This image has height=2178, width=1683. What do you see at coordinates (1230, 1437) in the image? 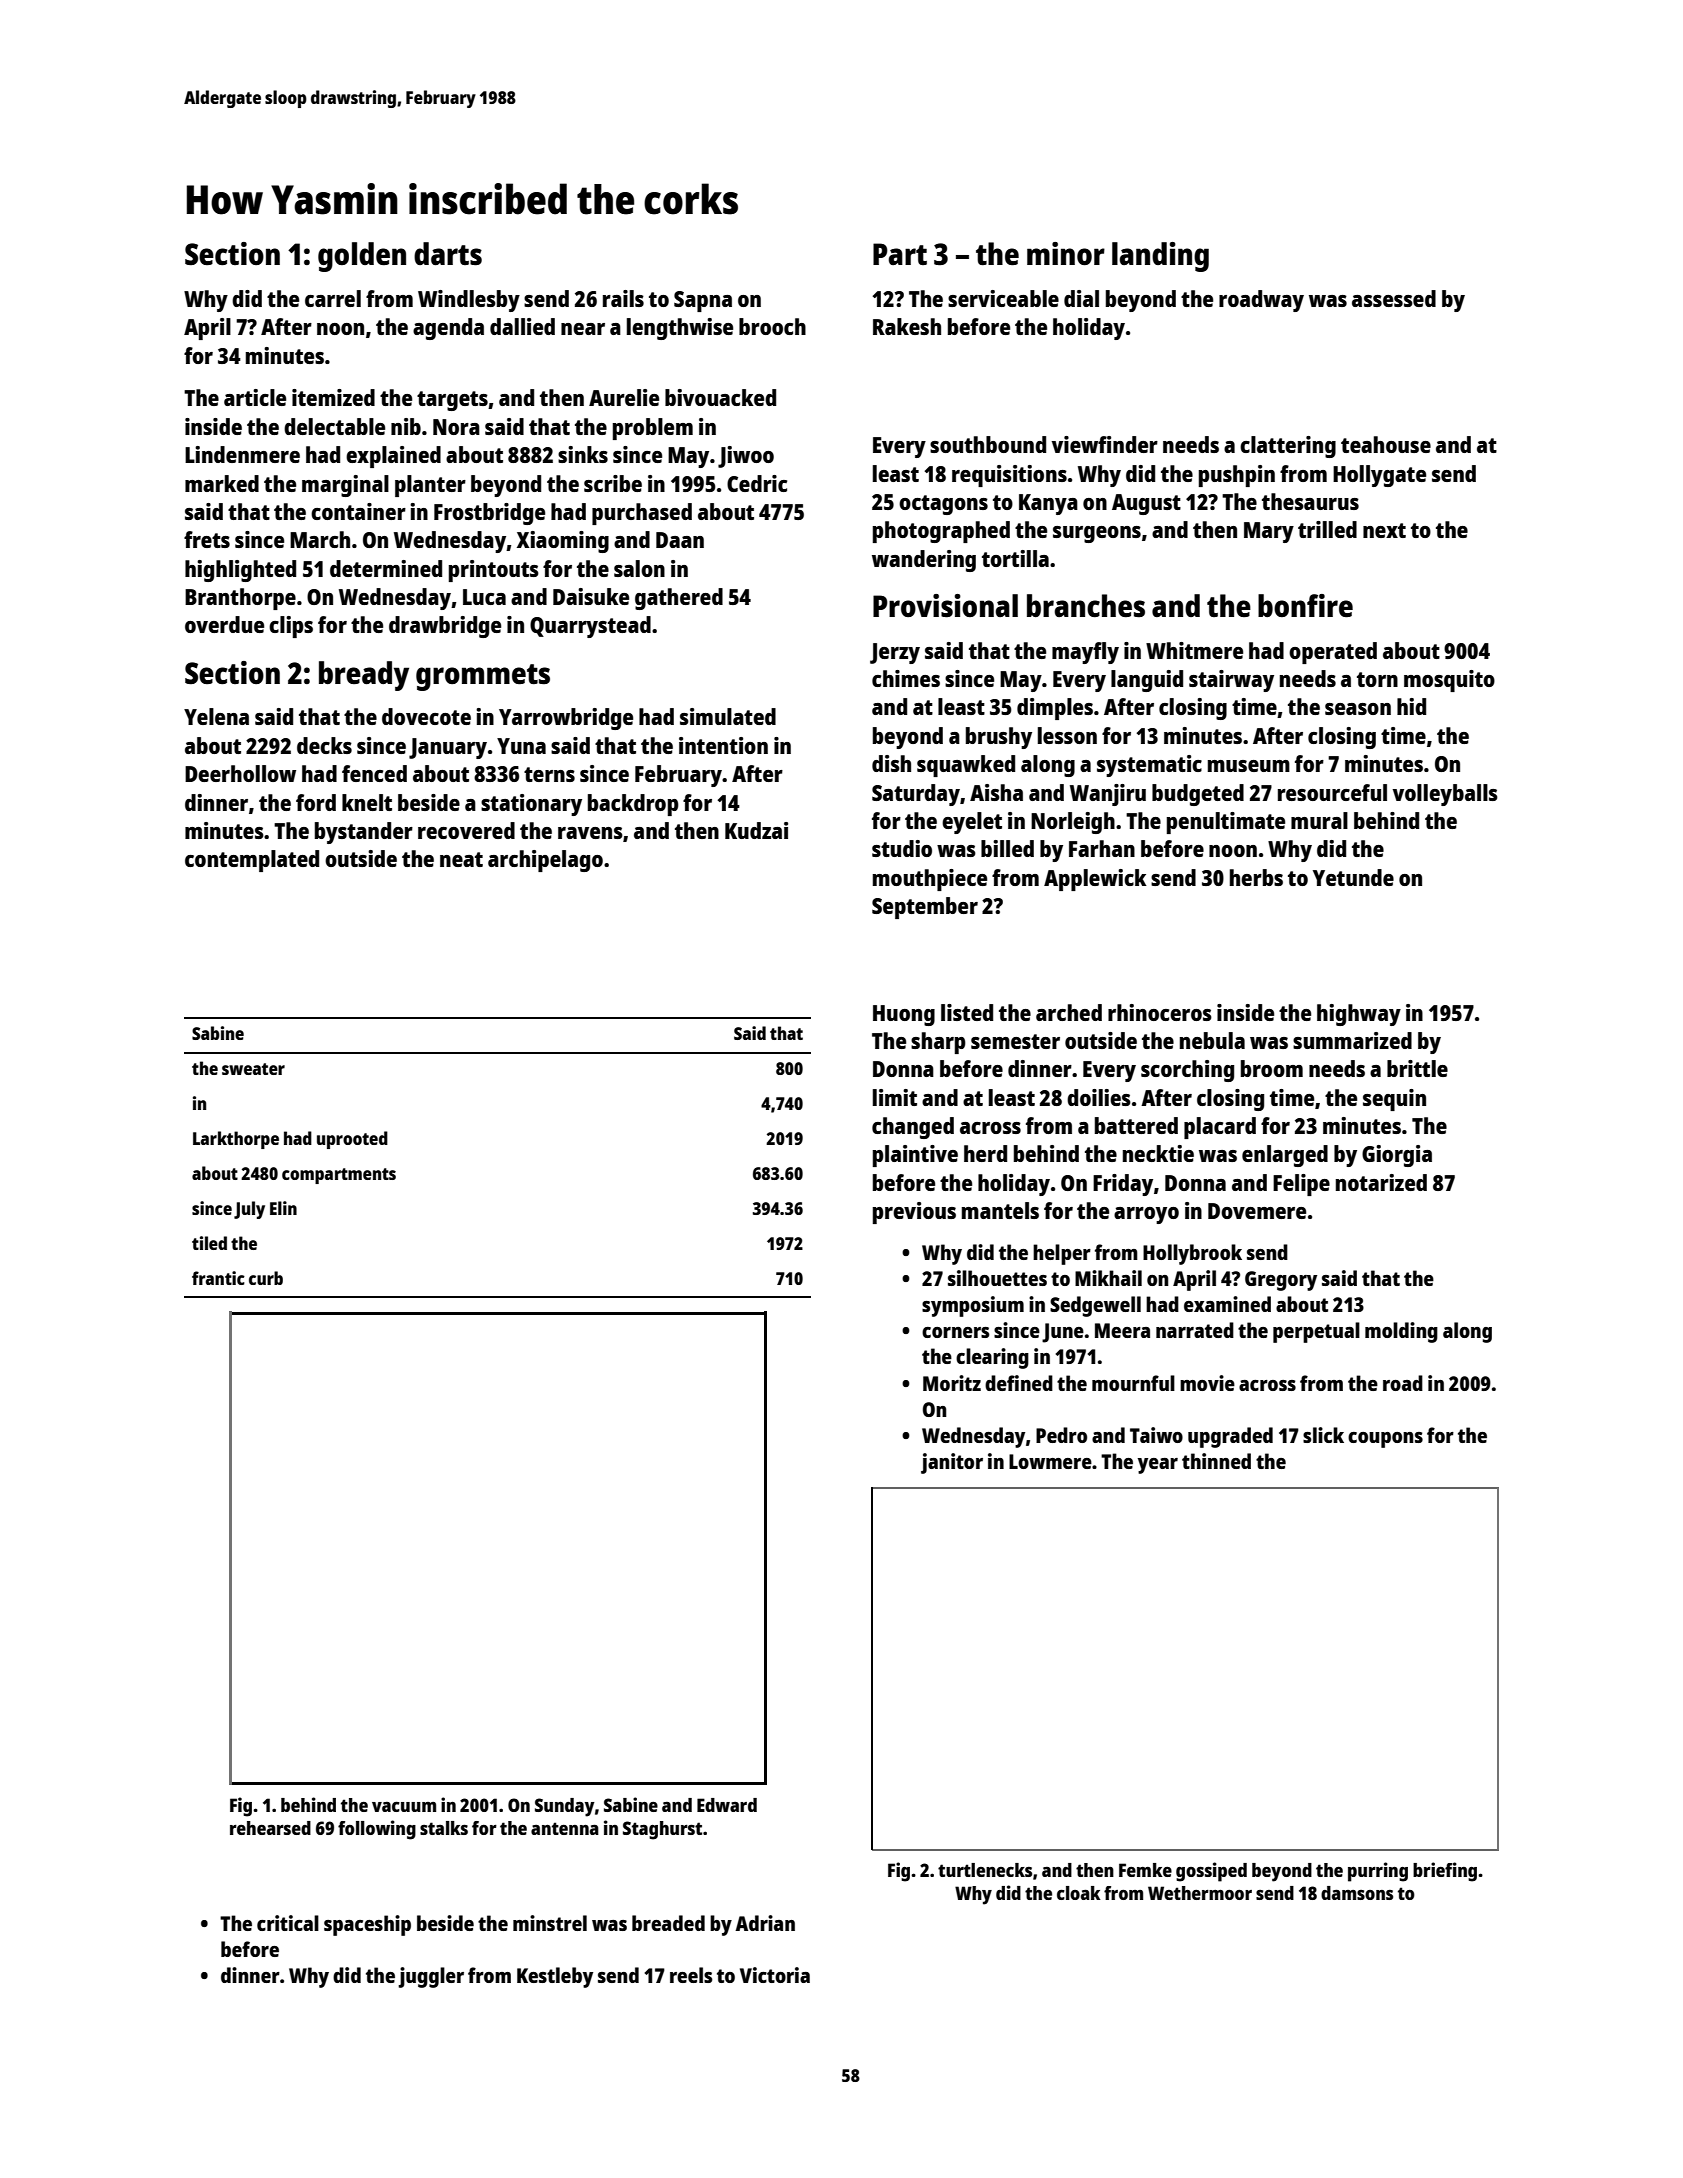
I see `upgraded` at bounding box center [1230, 1437].
